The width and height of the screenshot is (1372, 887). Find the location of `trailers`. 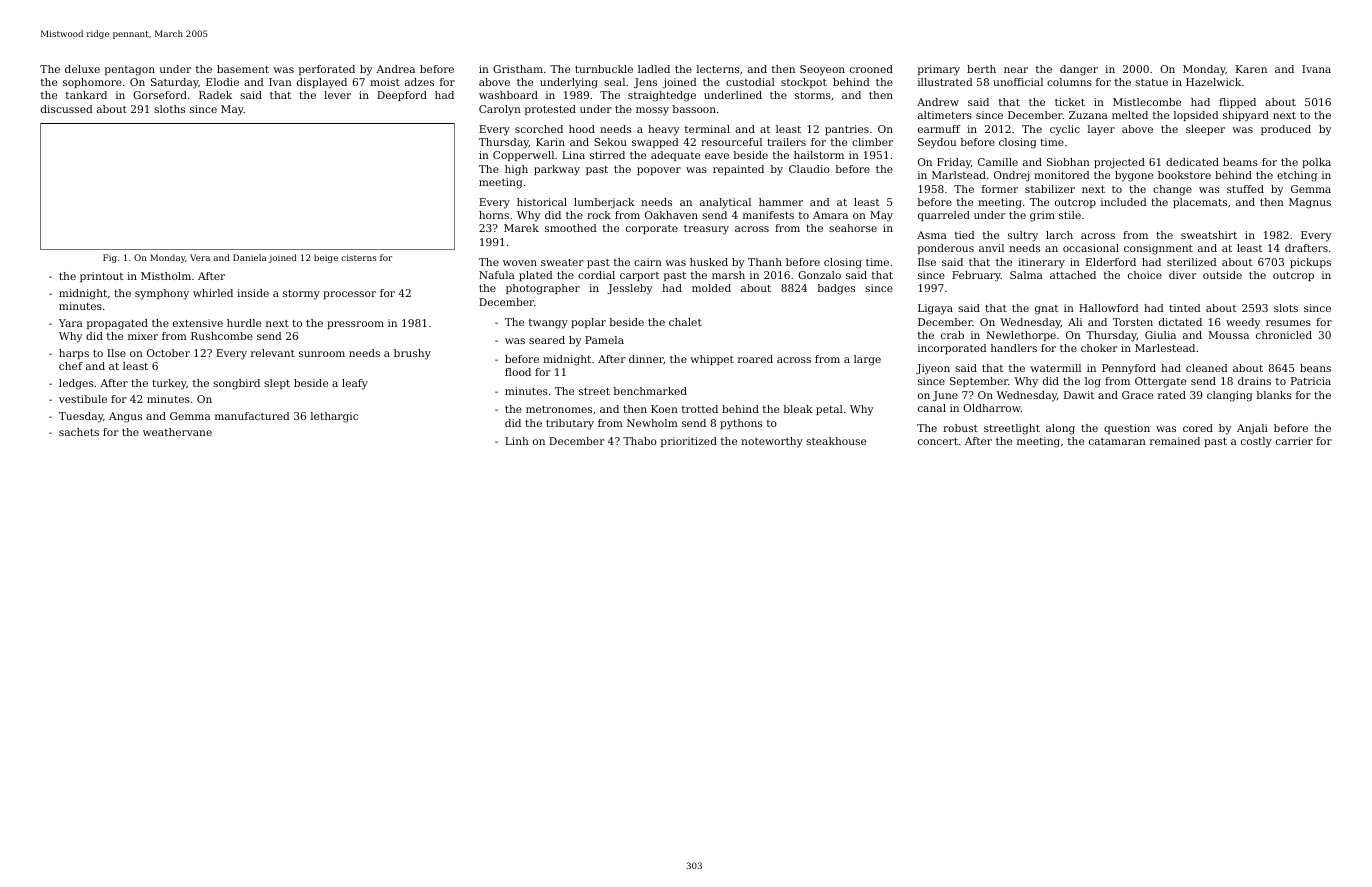

trailers is located at coordinates (786, 142).
